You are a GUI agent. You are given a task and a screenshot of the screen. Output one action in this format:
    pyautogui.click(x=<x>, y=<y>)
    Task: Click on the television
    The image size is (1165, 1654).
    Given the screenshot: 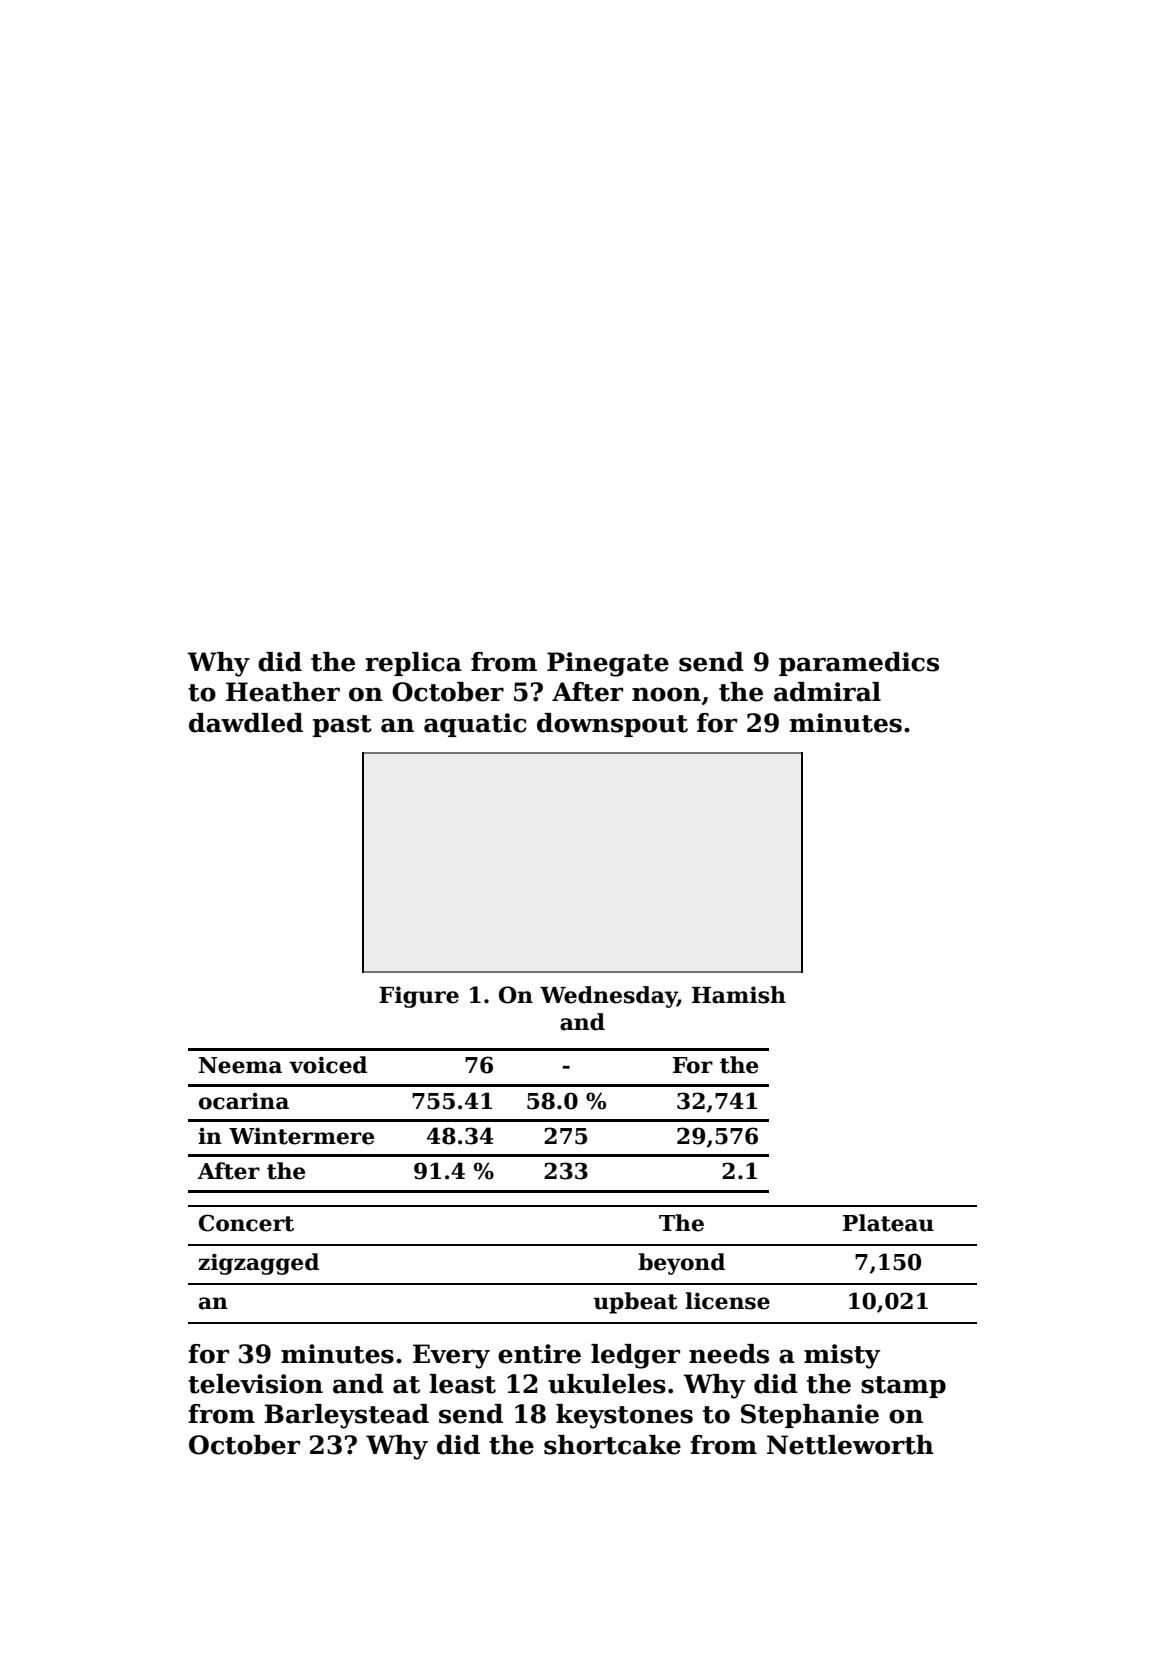 What is the action you would take?
    pyautogui.click(x=255, y=1384)
